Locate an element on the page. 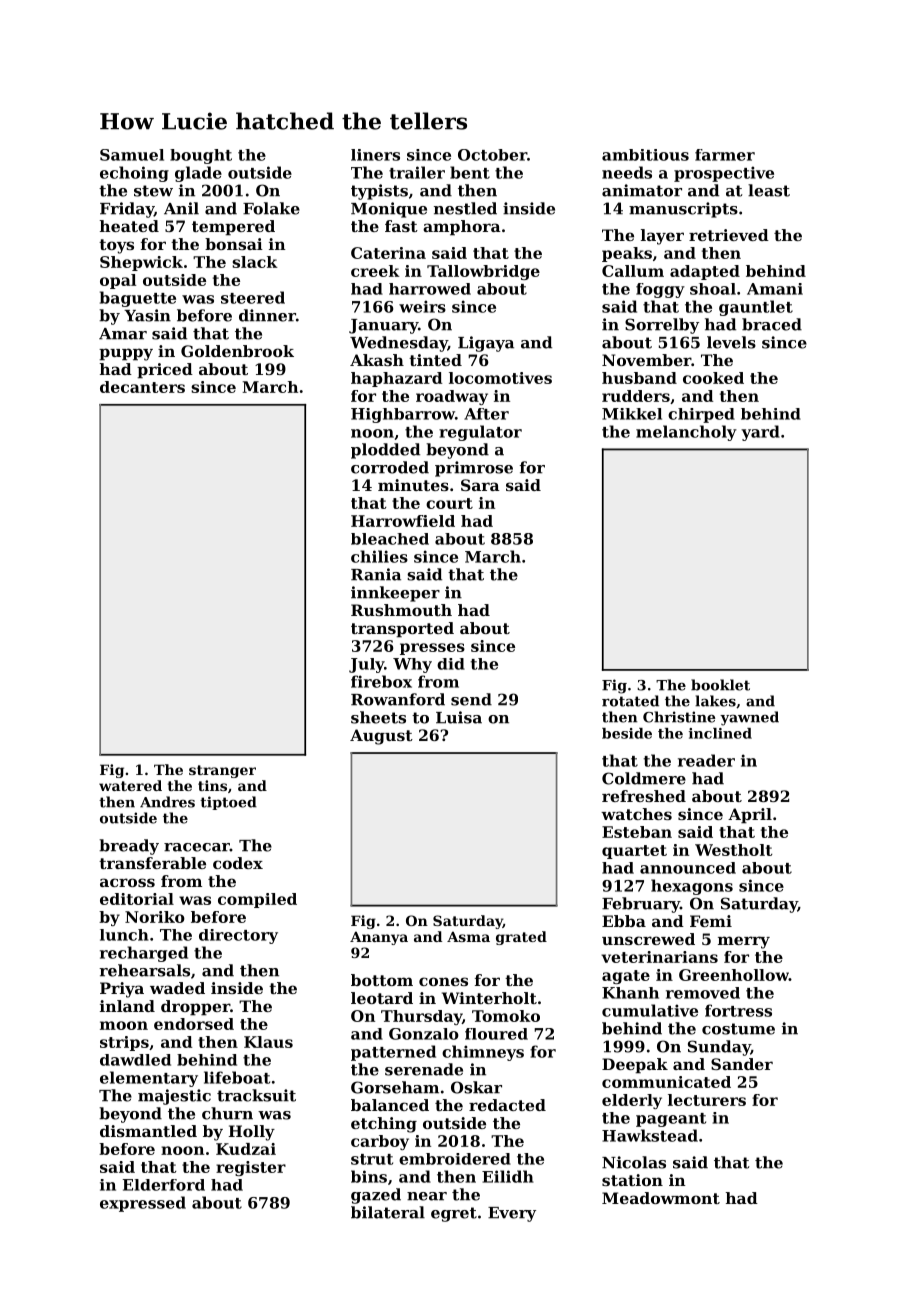  Meadowmont is located at coordinates (661, 1198).
